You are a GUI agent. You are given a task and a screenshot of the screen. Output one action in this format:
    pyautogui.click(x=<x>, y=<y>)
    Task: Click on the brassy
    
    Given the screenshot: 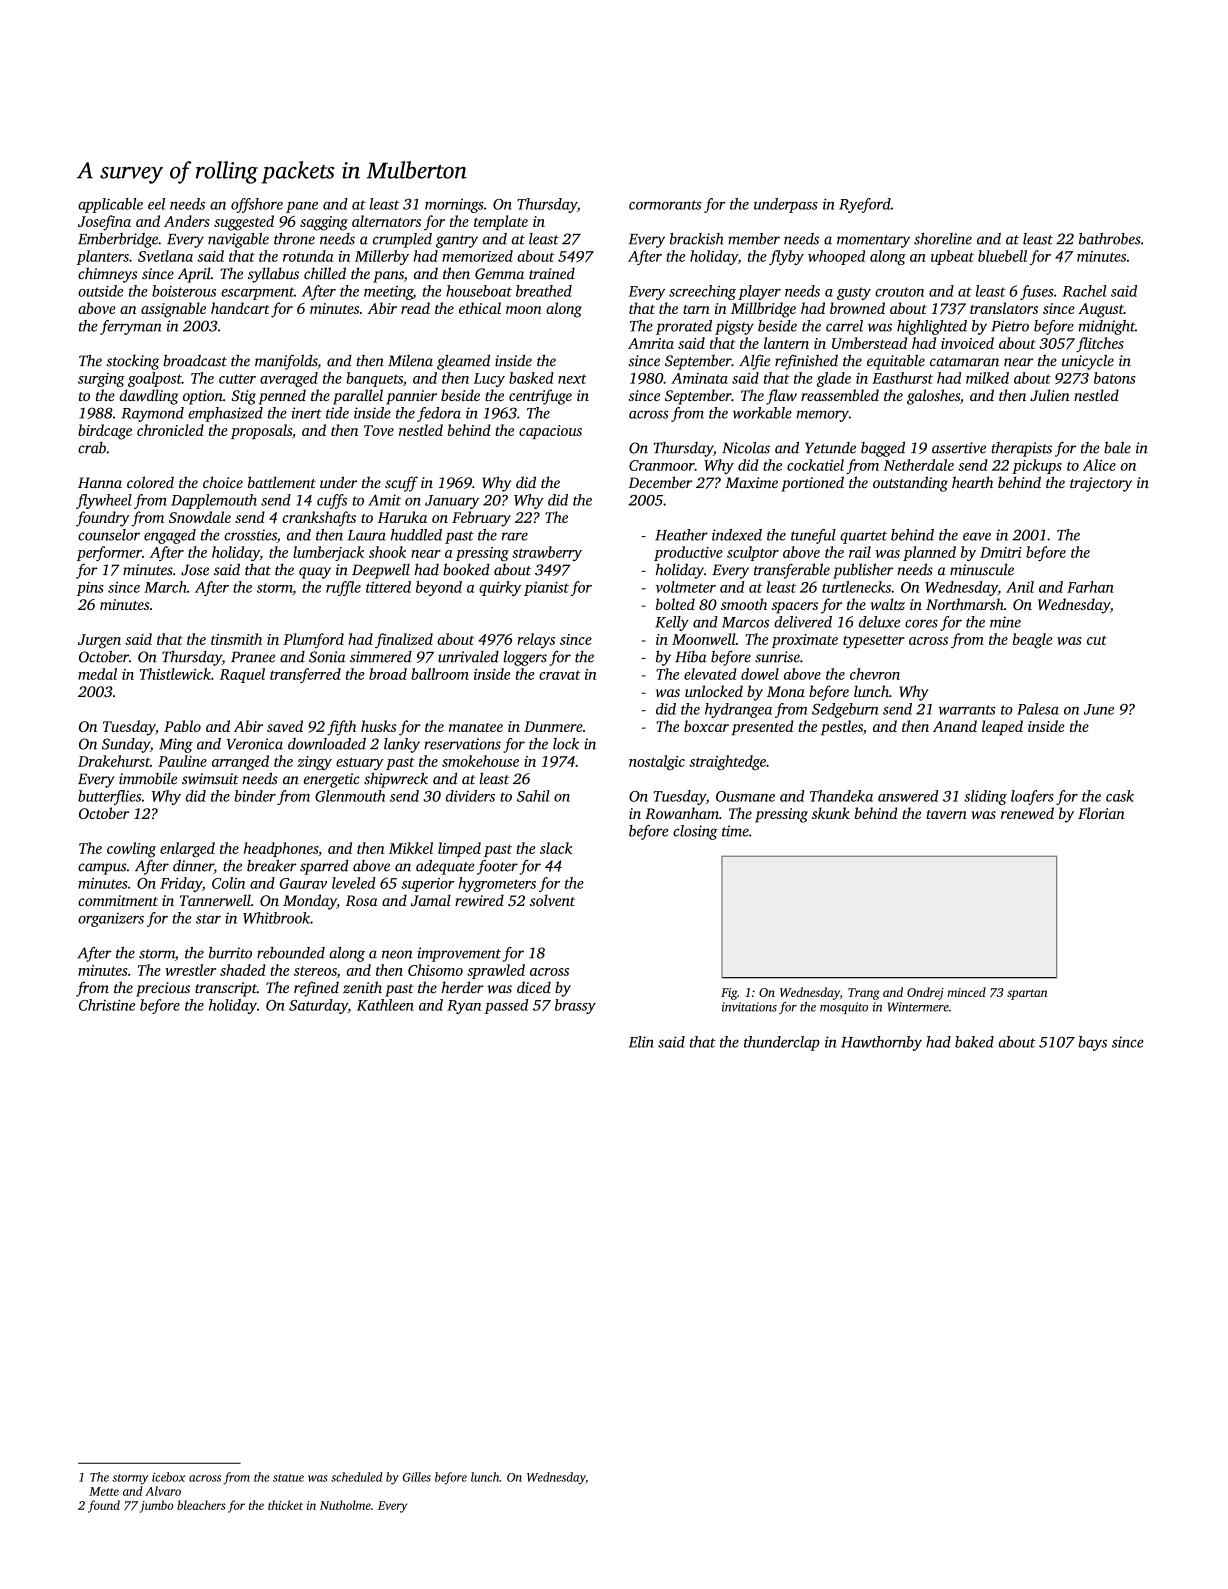 What is the action you would take?
    pyautogui.click(x=575, y=1006)
